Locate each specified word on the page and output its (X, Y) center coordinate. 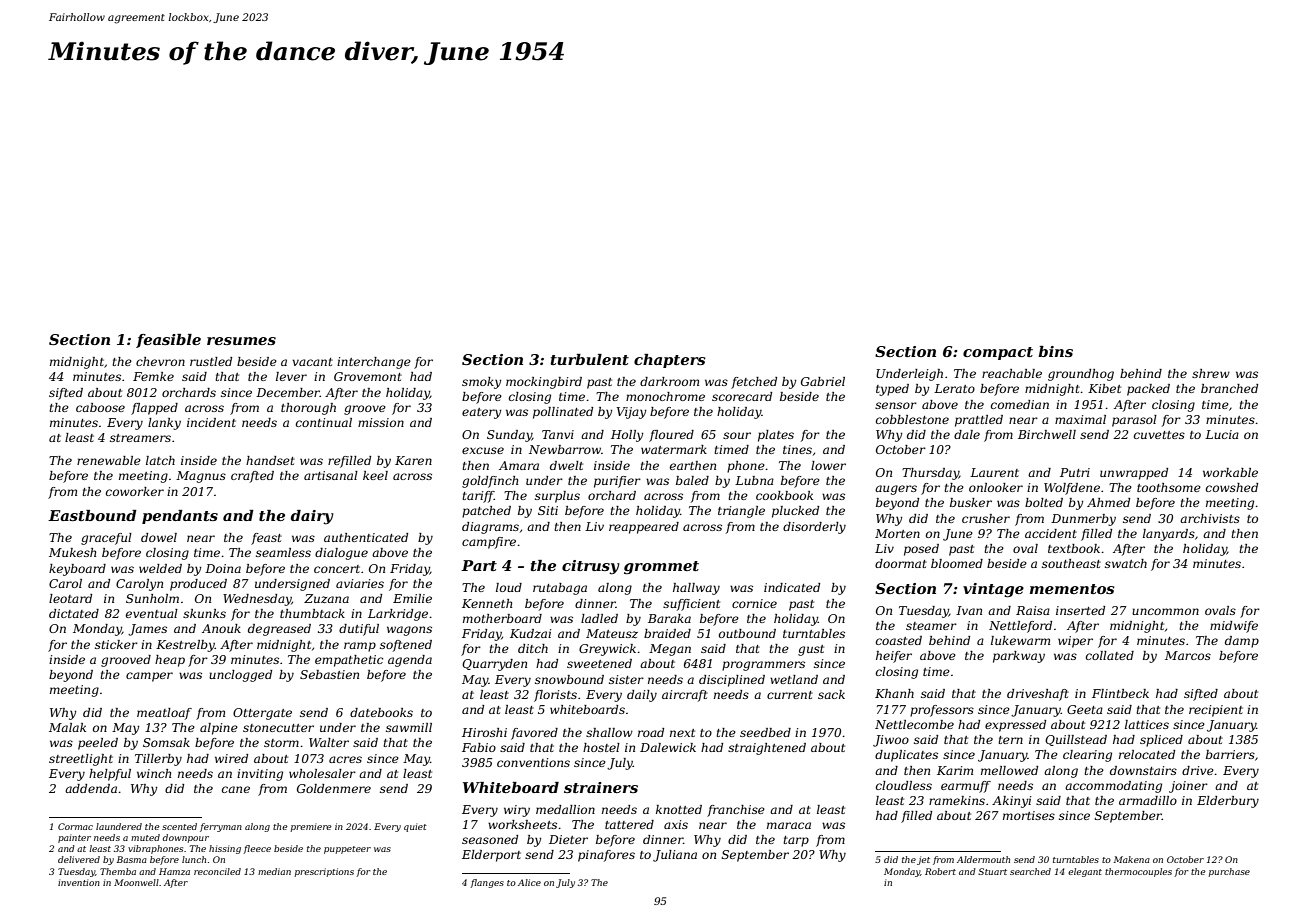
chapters (670, 361)
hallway (696, 589)
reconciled (217, 871)
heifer (894, 657)
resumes (241, 341)
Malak (67, 727)
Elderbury (1228, 802)
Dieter (568, 839)
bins (1055, 351)
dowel (159, 537)
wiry (517, 811)
